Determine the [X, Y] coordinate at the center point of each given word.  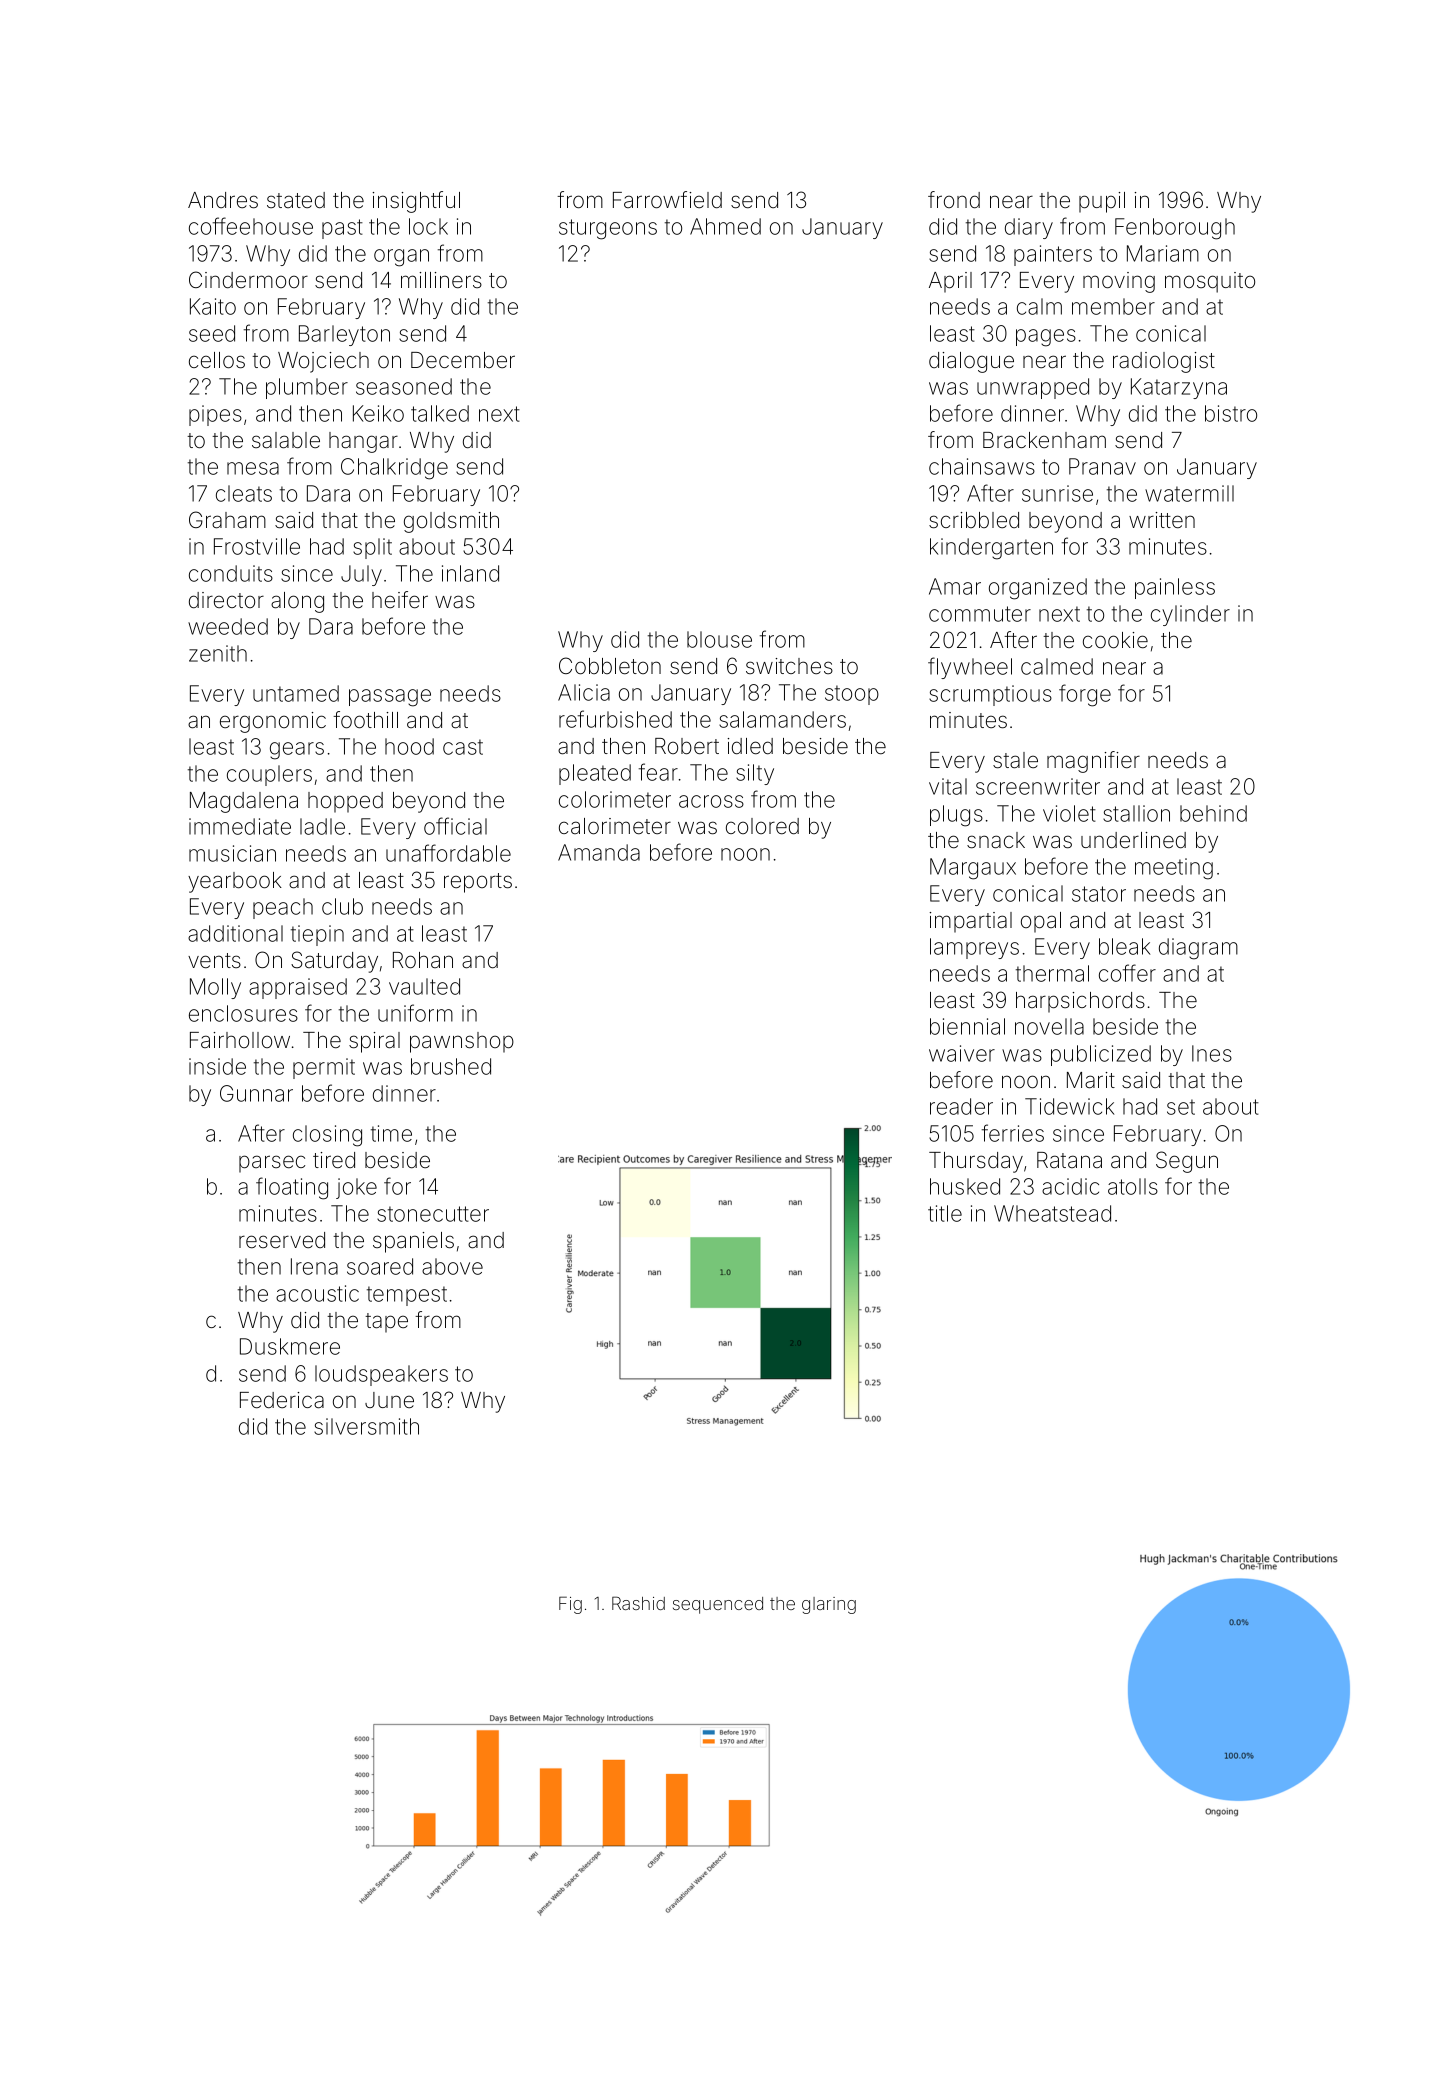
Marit [1091, 1080]
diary [1029, 228]
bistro [1231, 413]
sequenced [718, 1605]
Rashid [638, 1603]
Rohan [423, 960]
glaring [829, 1605]
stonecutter [433, 1214]
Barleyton [344, 335]
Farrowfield [667, 200]
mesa [253, 468]
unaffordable [448, 853]
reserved [282, 1240]
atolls [1133, 1186]
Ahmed [725, 226]
